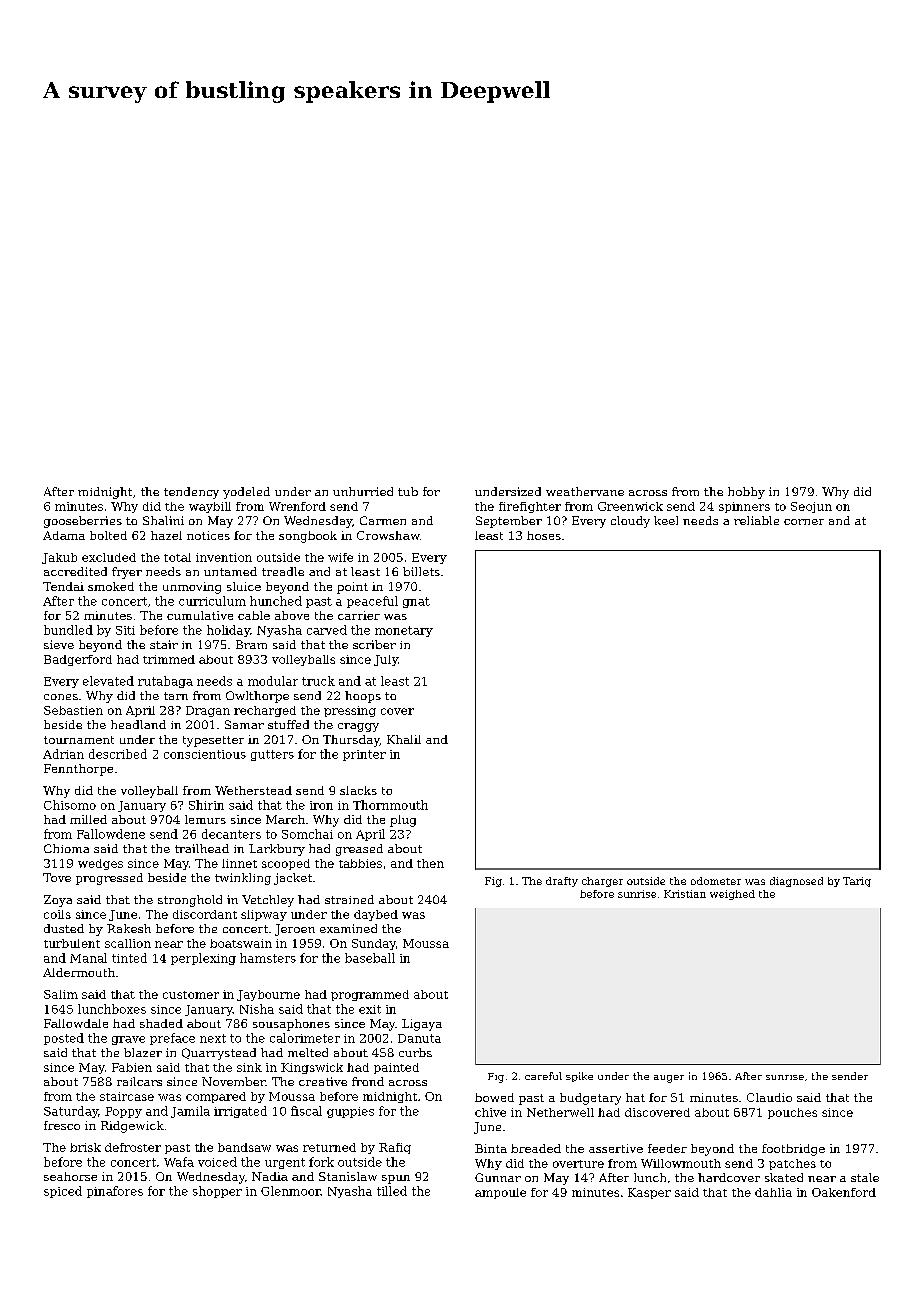  What do you see at coordinates (63, 586) in the image?
I see `Tendai` at bounding box center [63, 586].
